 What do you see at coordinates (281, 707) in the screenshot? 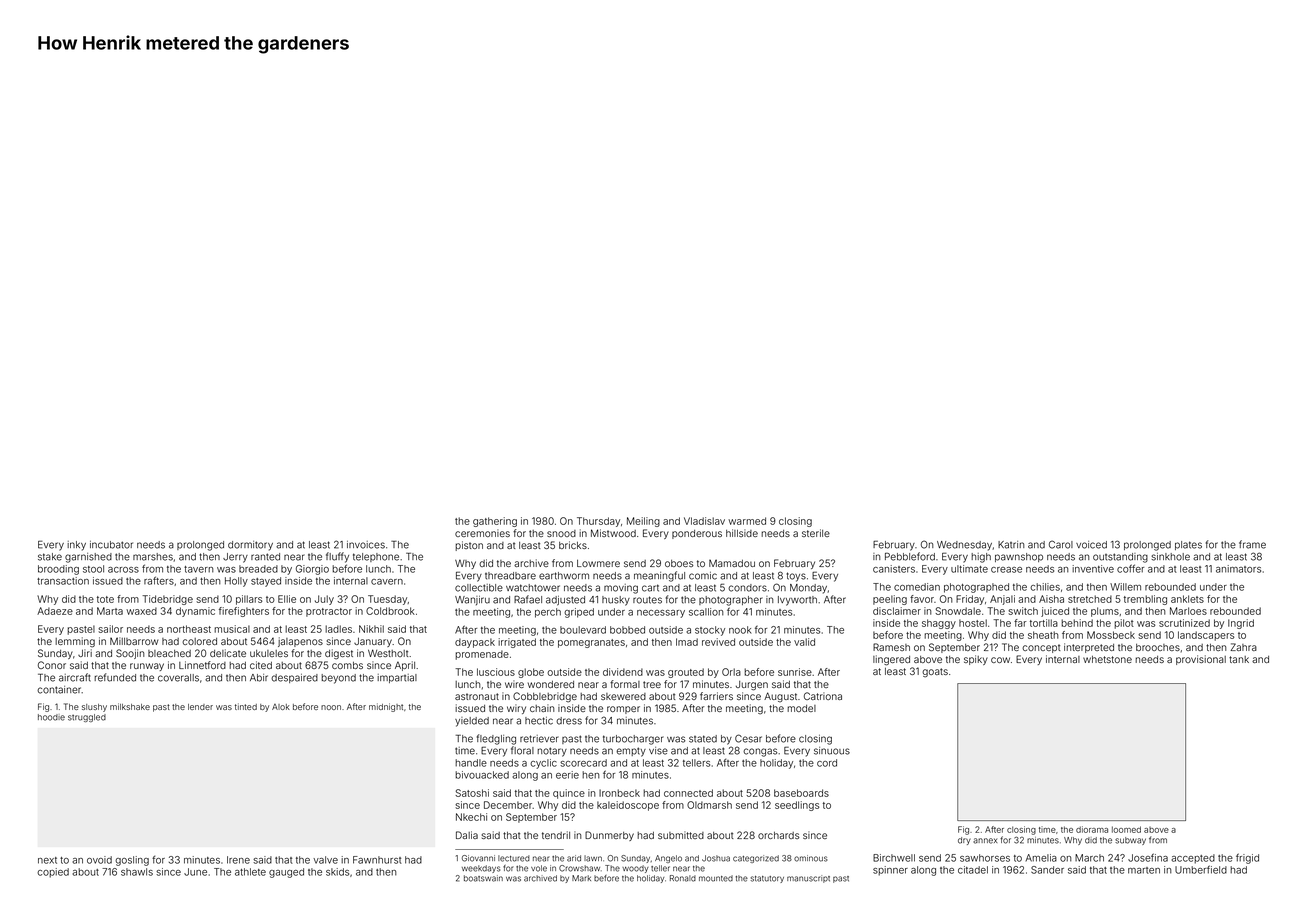
I see `Alok` at bounding box center [281, 707].
